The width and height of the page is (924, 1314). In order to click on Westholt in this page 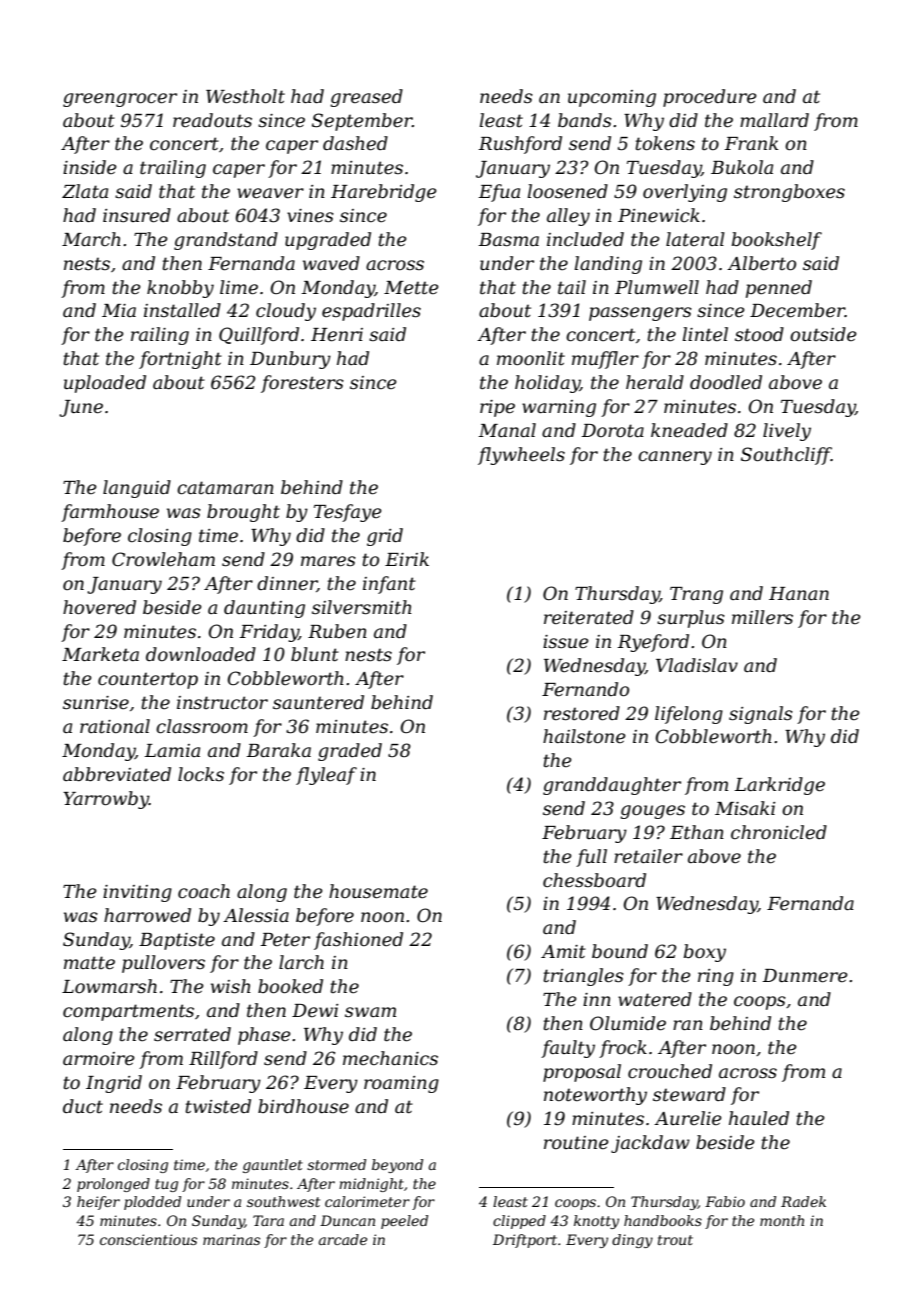, I will do `click(245, 96)`.
